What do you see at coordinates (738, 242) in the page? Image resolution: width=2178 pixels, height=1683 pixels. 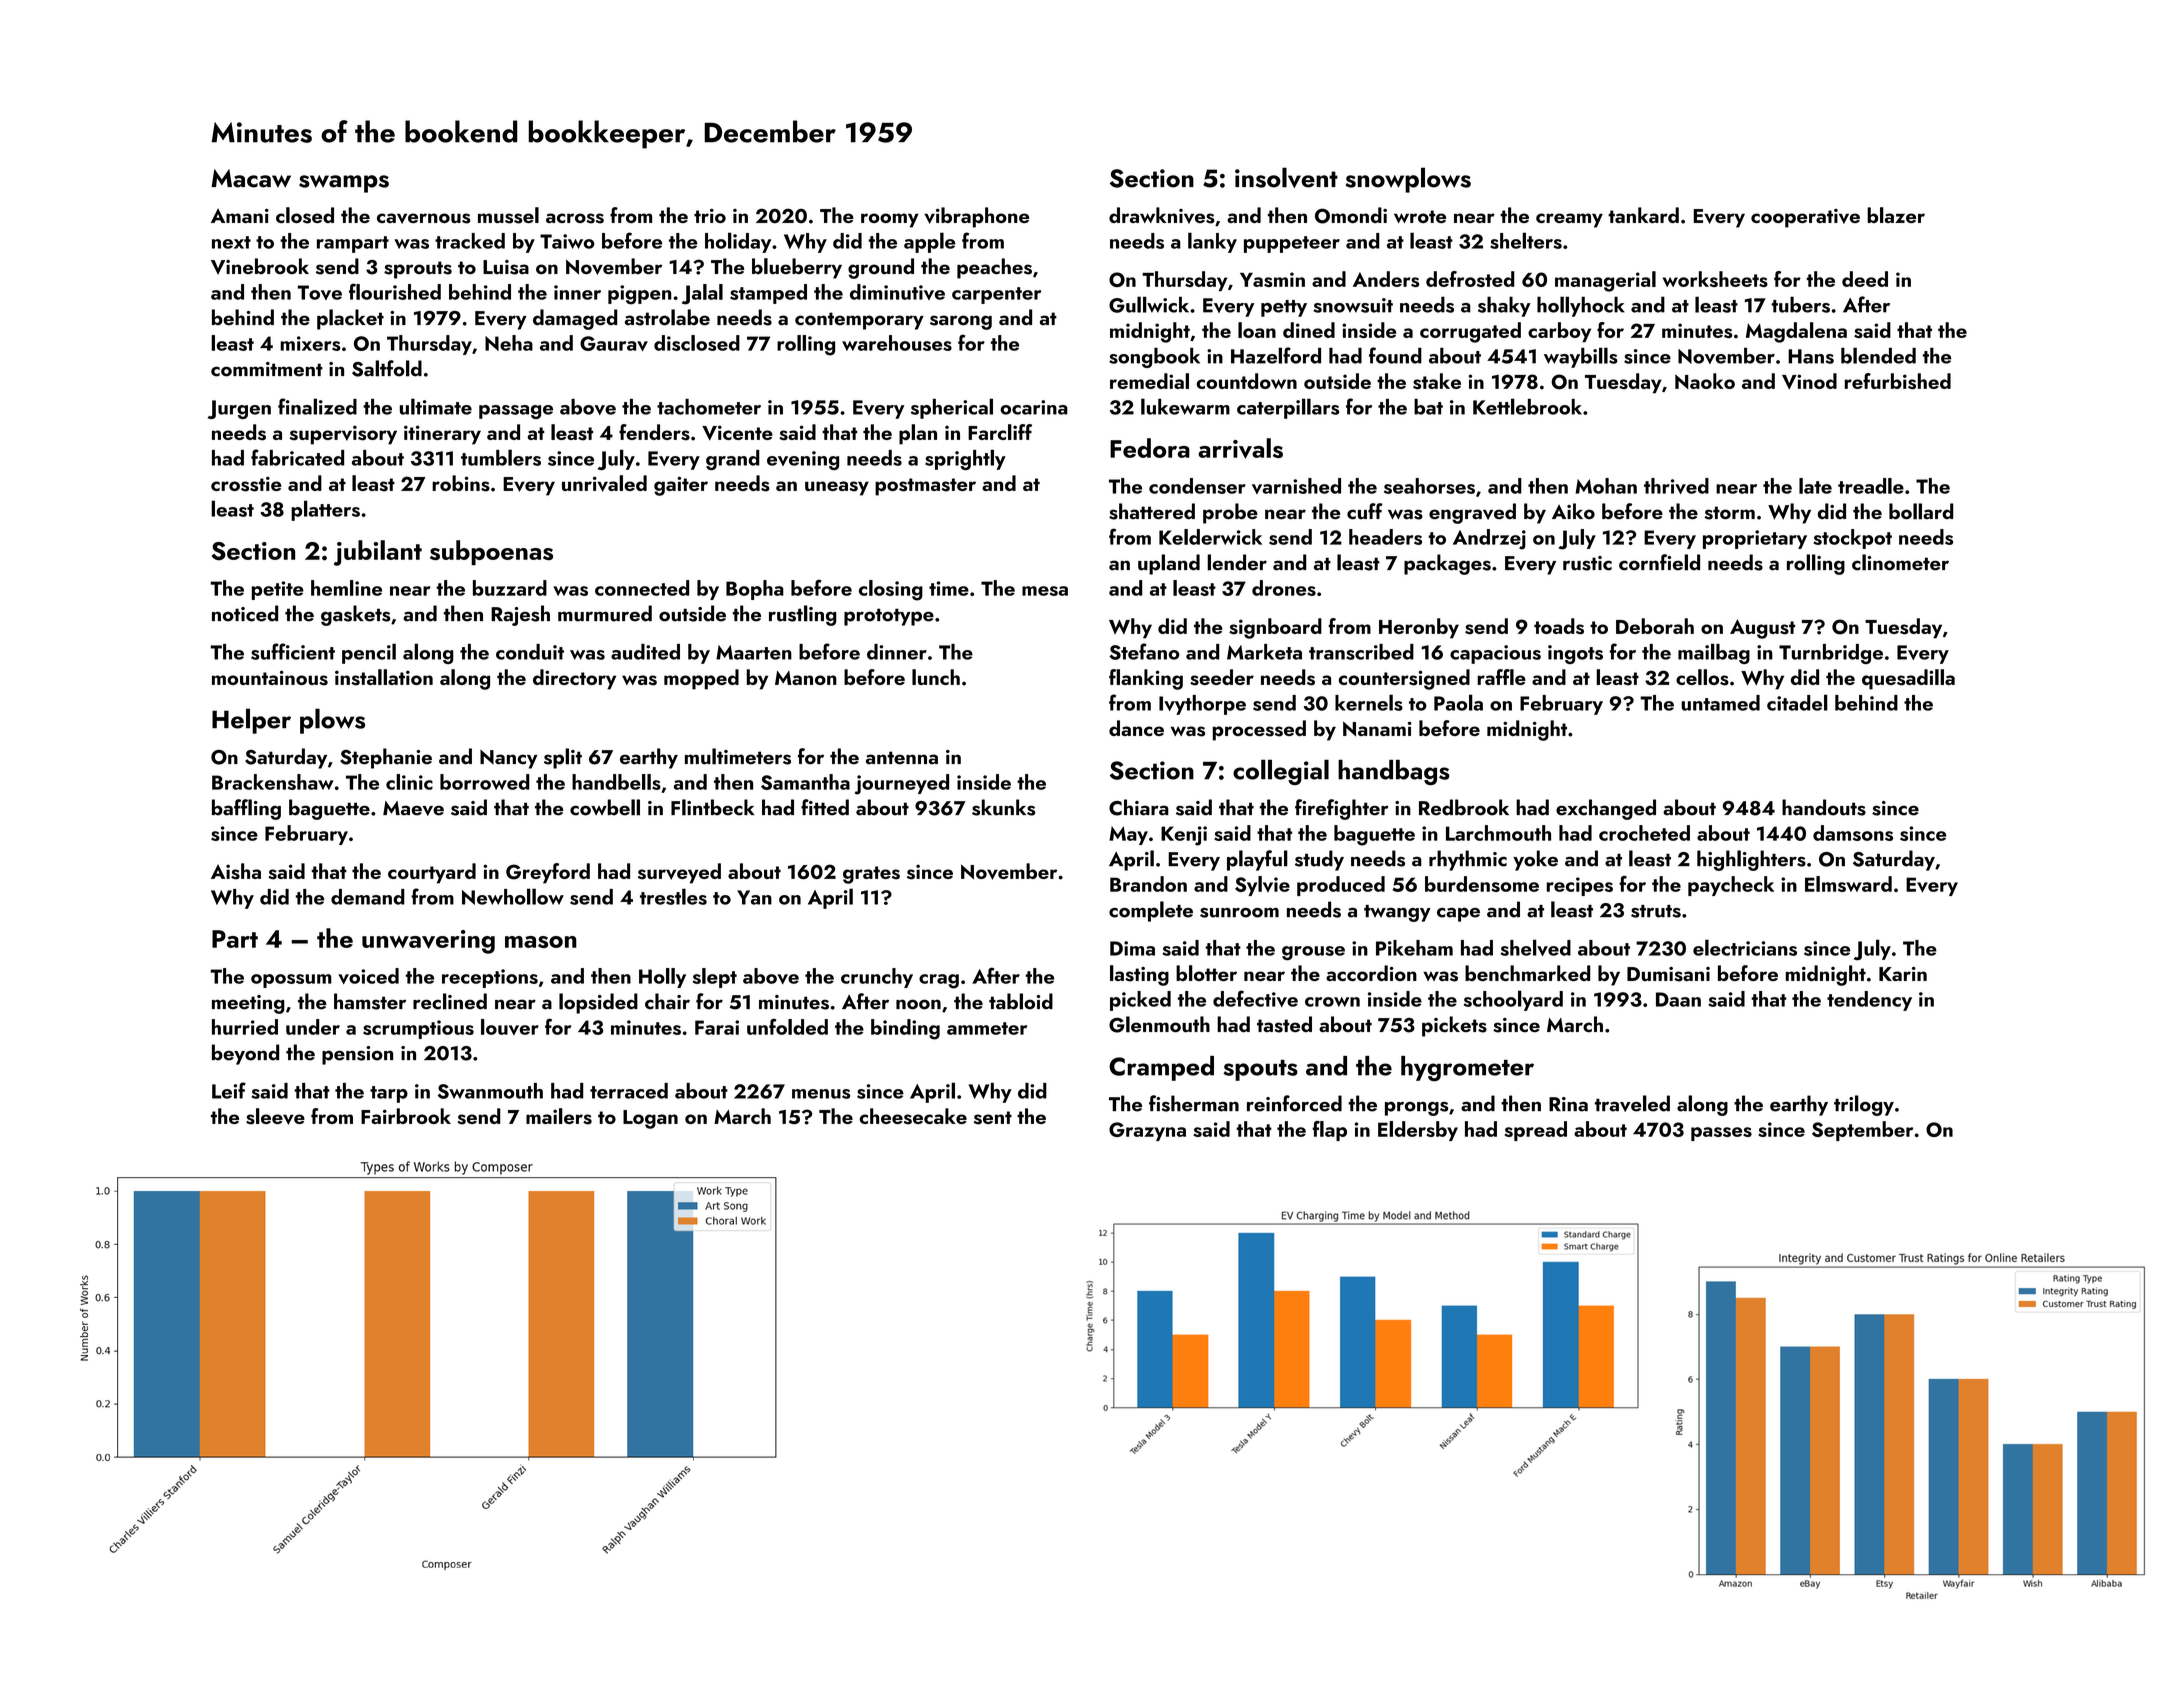 I see `holiday` at bounding box center [738, 242].
